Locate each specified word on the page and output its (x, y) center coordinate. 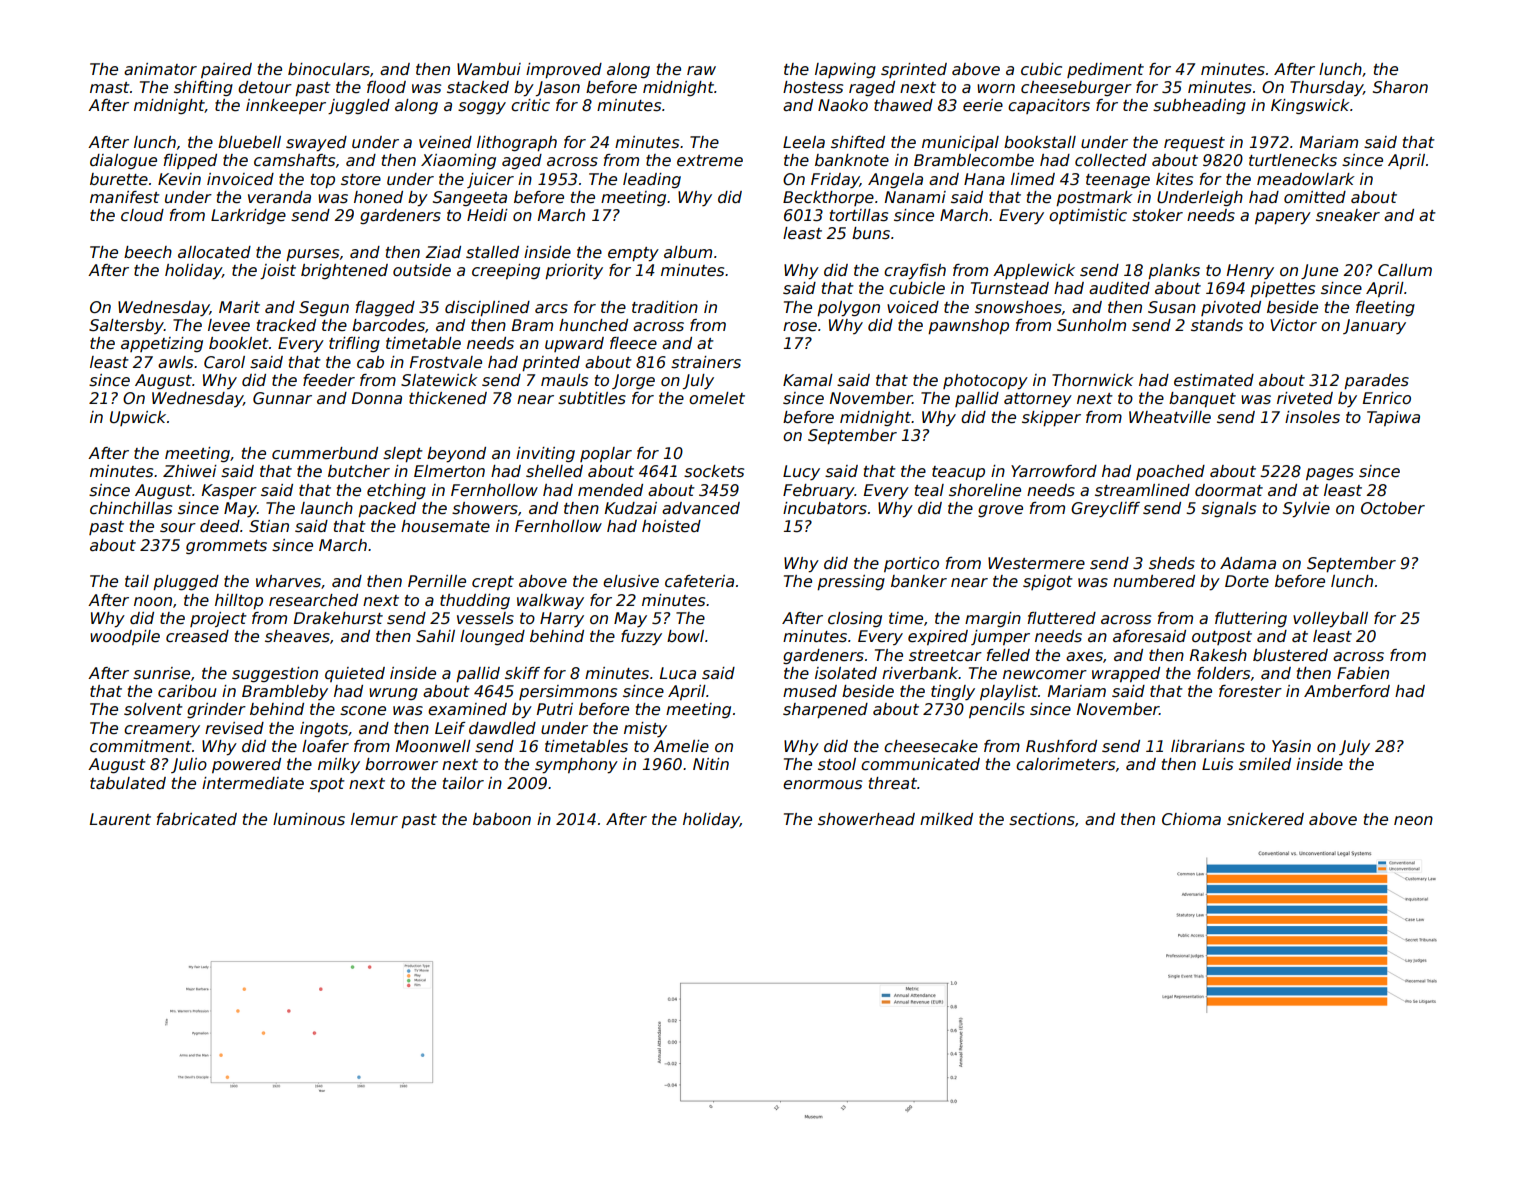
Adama (1248, 563)
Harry (562, 619)
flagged (385, 308)
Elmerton (449, 471)
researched (313, 600)
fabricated (197, 819)
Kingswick (1310, 106)
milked (946, 819)
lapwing (845, 70)
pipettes (1282, 289)
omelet (717, 398)
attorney (1038, 400)
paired (226, 70)
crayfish (915, 272)
